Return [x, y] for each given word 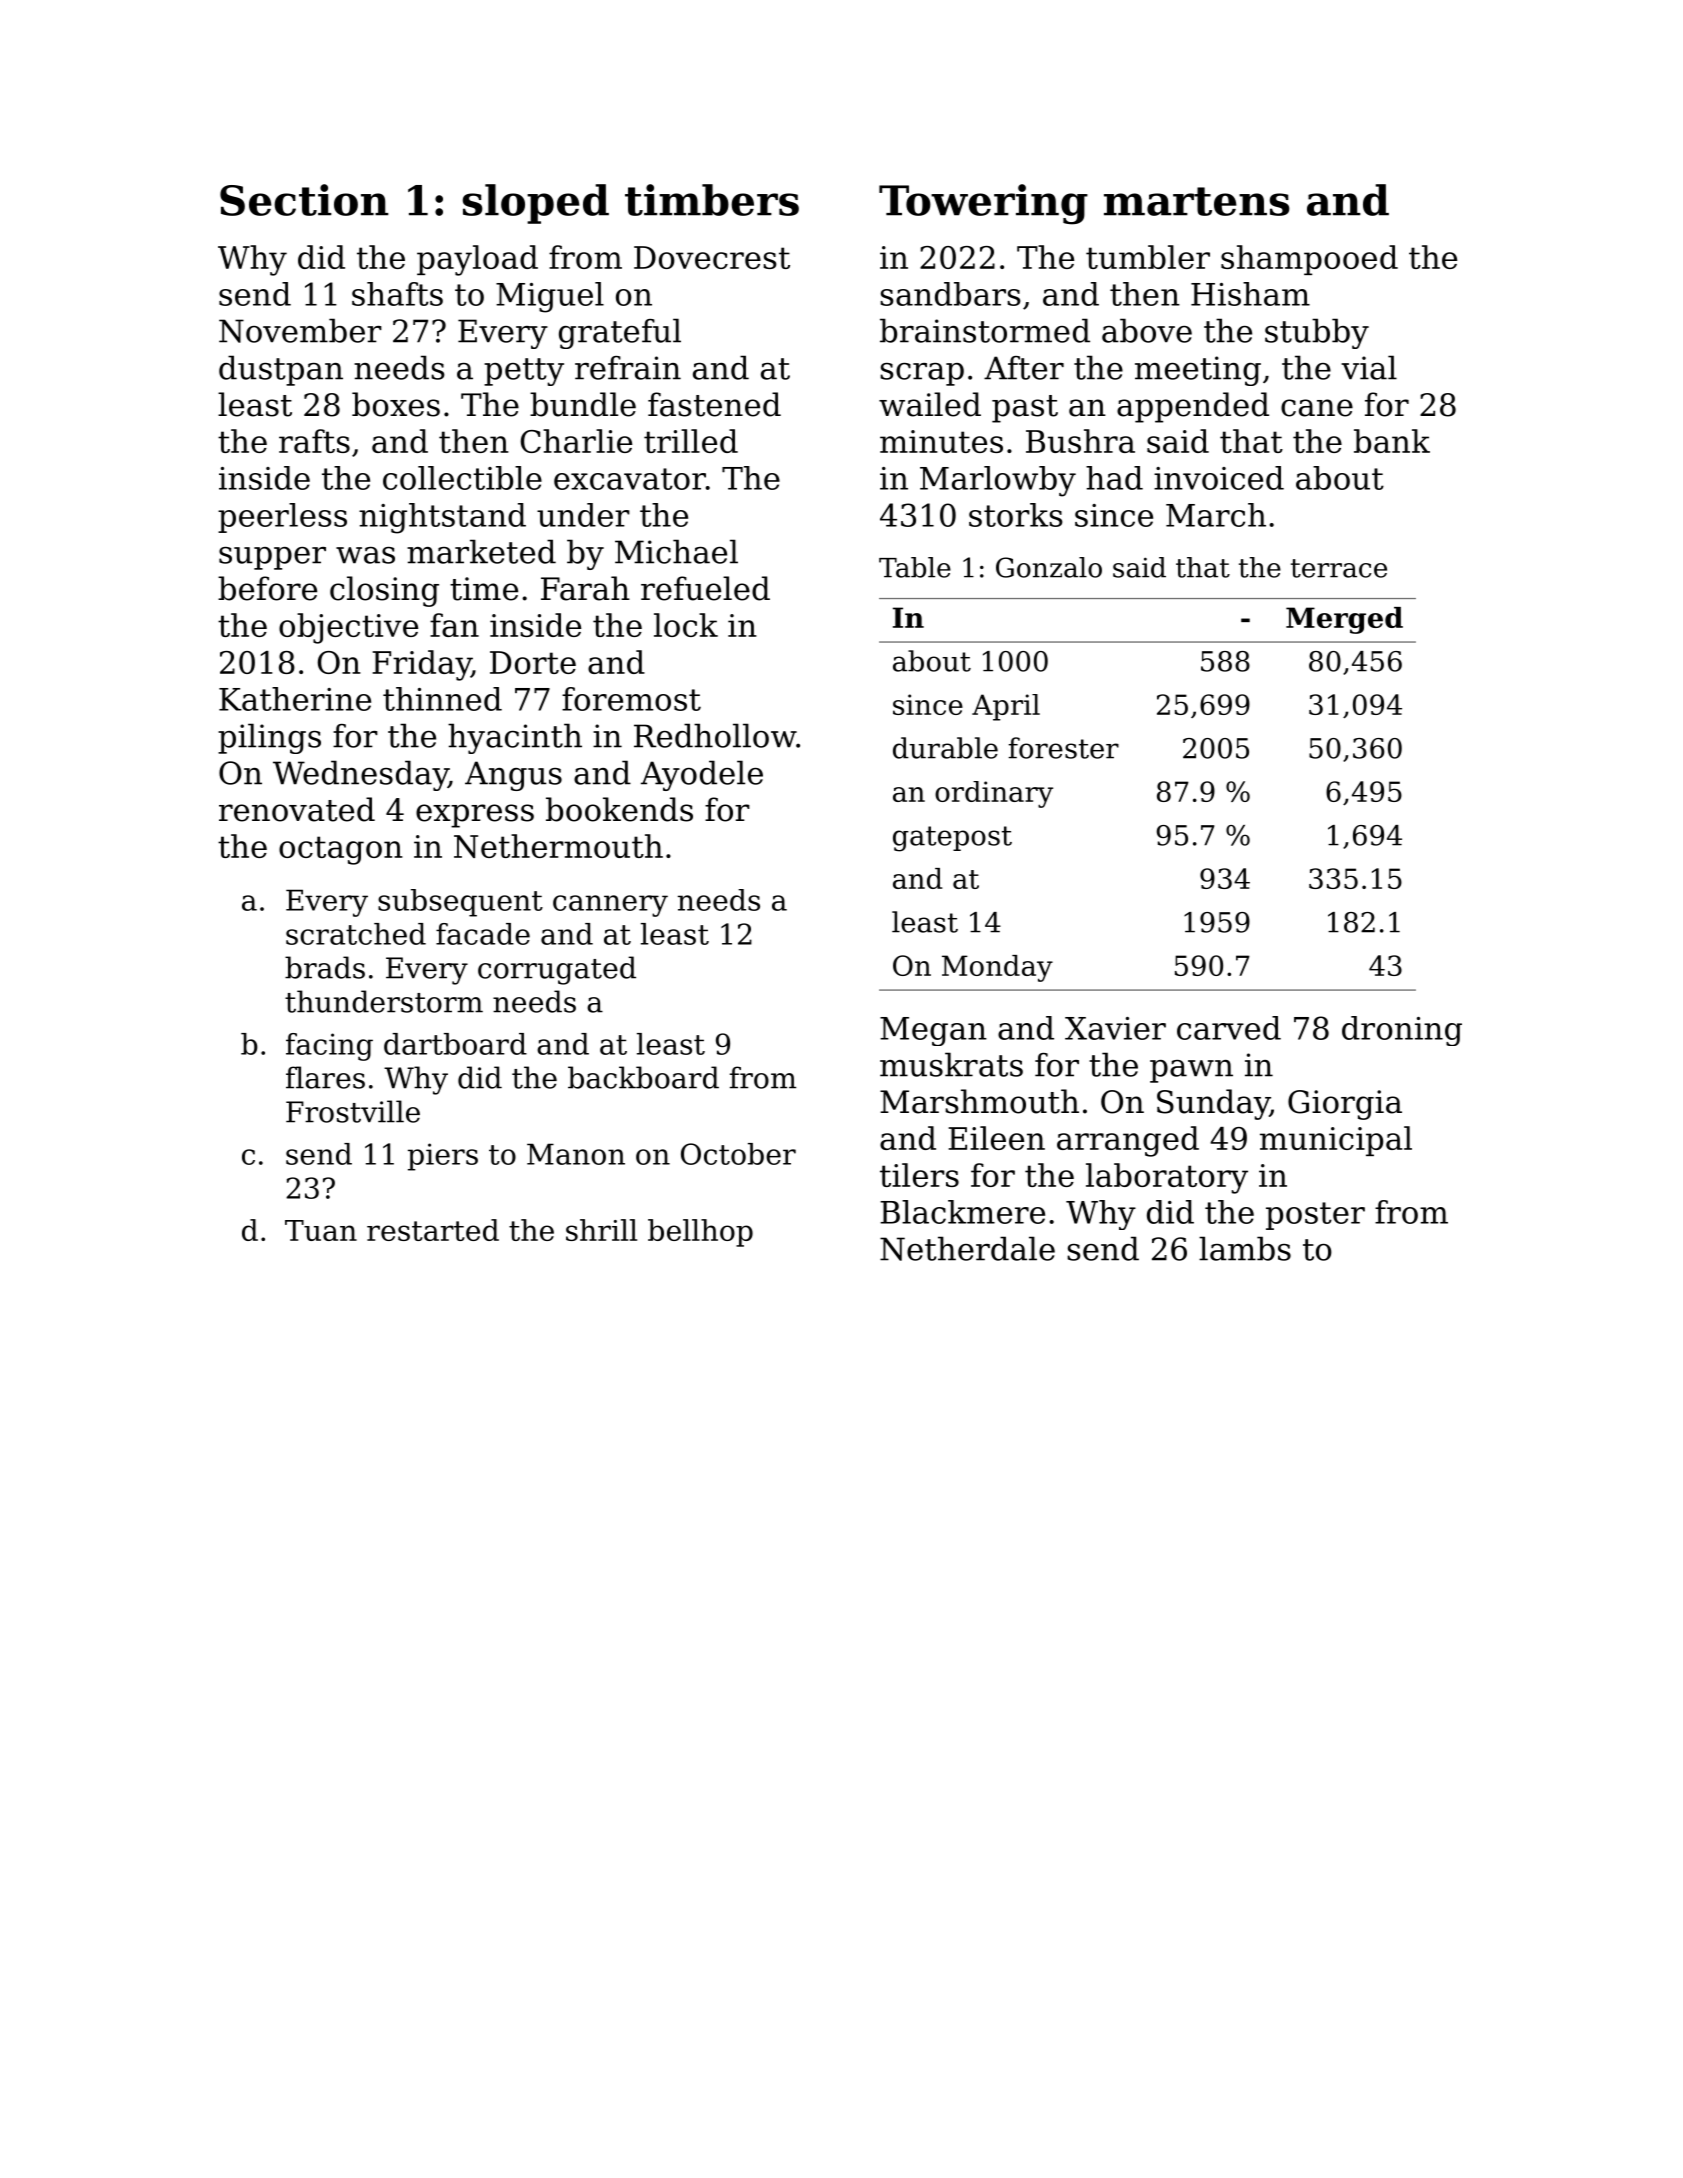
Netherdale [967, 1248]
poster [1315, 1216]
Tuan [321, 1230]
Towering [983, 204]
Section [304, 200]
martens [1197, 201]
